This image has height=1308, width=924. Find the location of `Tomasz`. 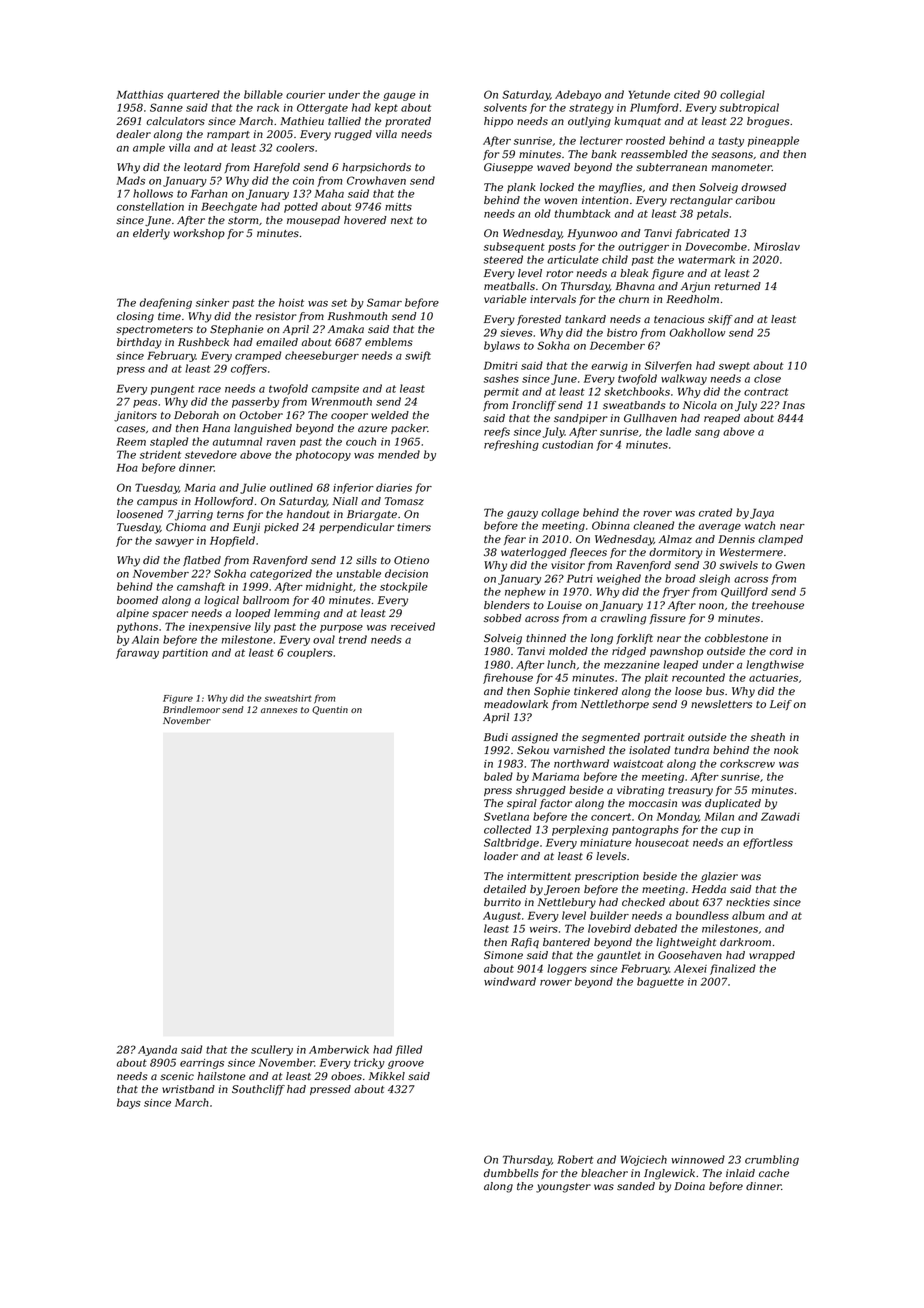

Tomasz is located at coordinates (404, 501).
